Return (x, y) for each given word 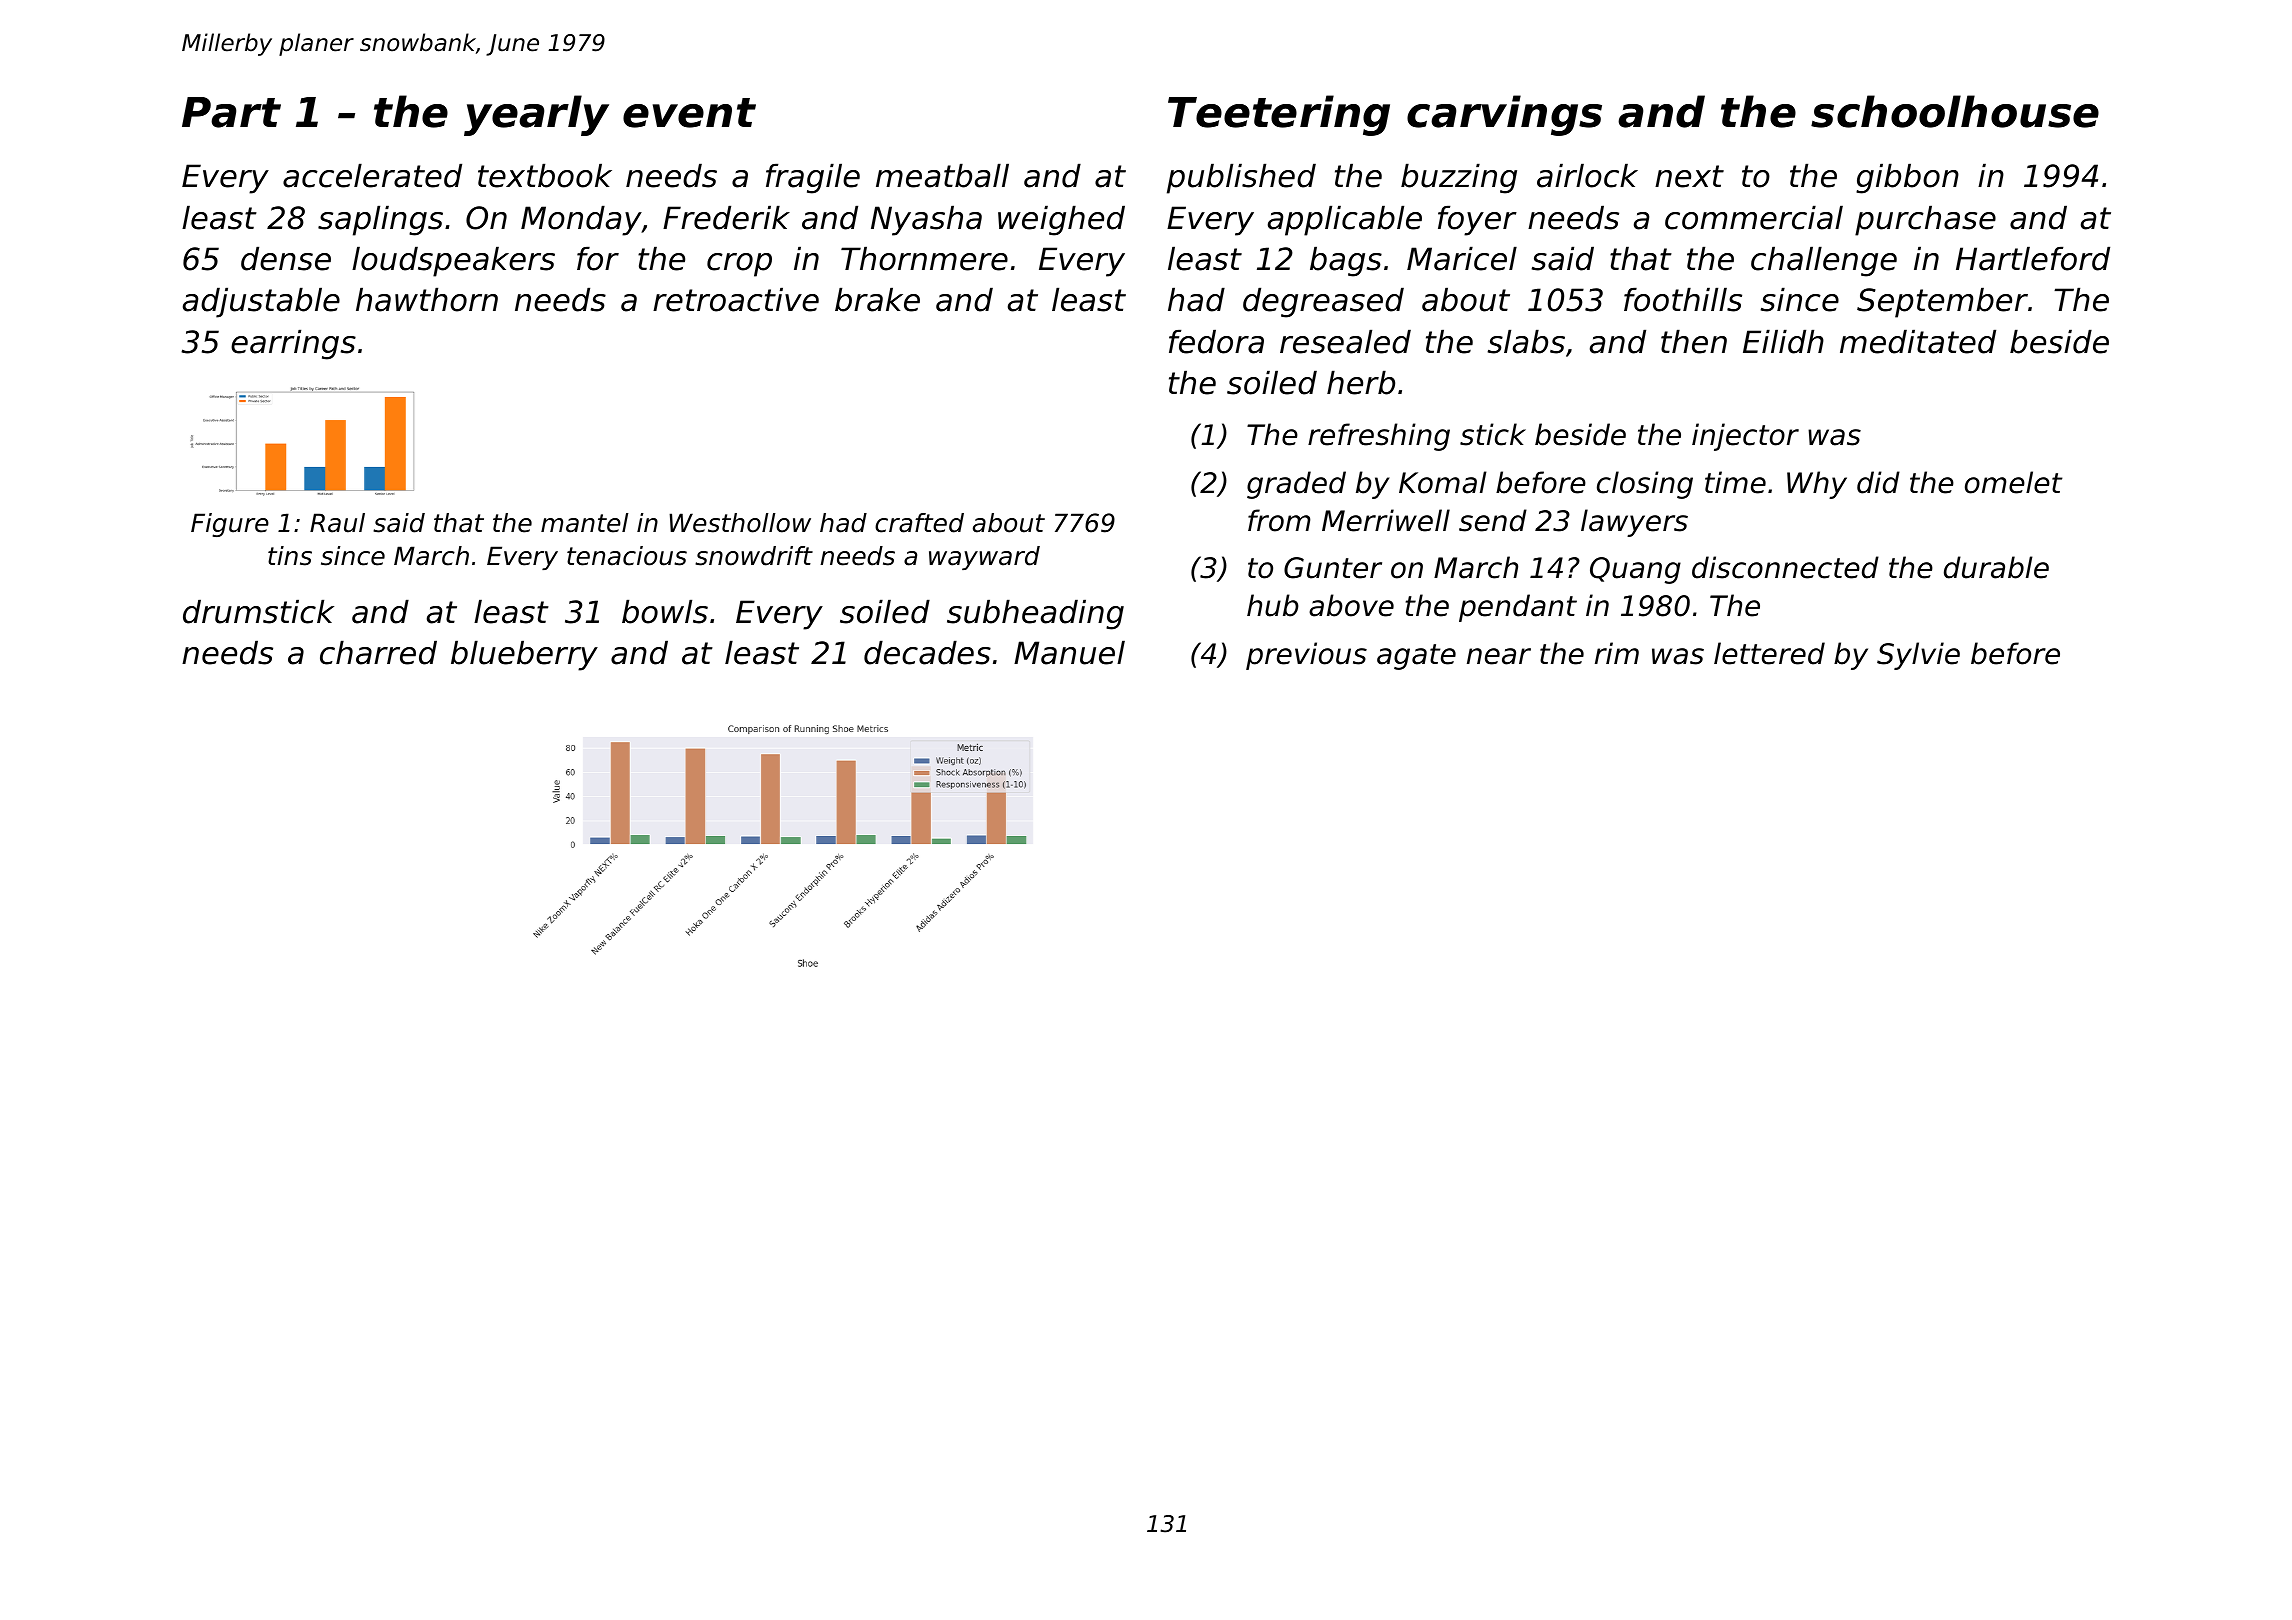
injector (1745, 437)
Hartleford (2033, 258)
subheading (1035, 614)
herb (1361, 382)
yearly (536, 115)
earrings (293, 344)
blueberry (524, 655)
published (1241, 178)
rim (1617, 653)
